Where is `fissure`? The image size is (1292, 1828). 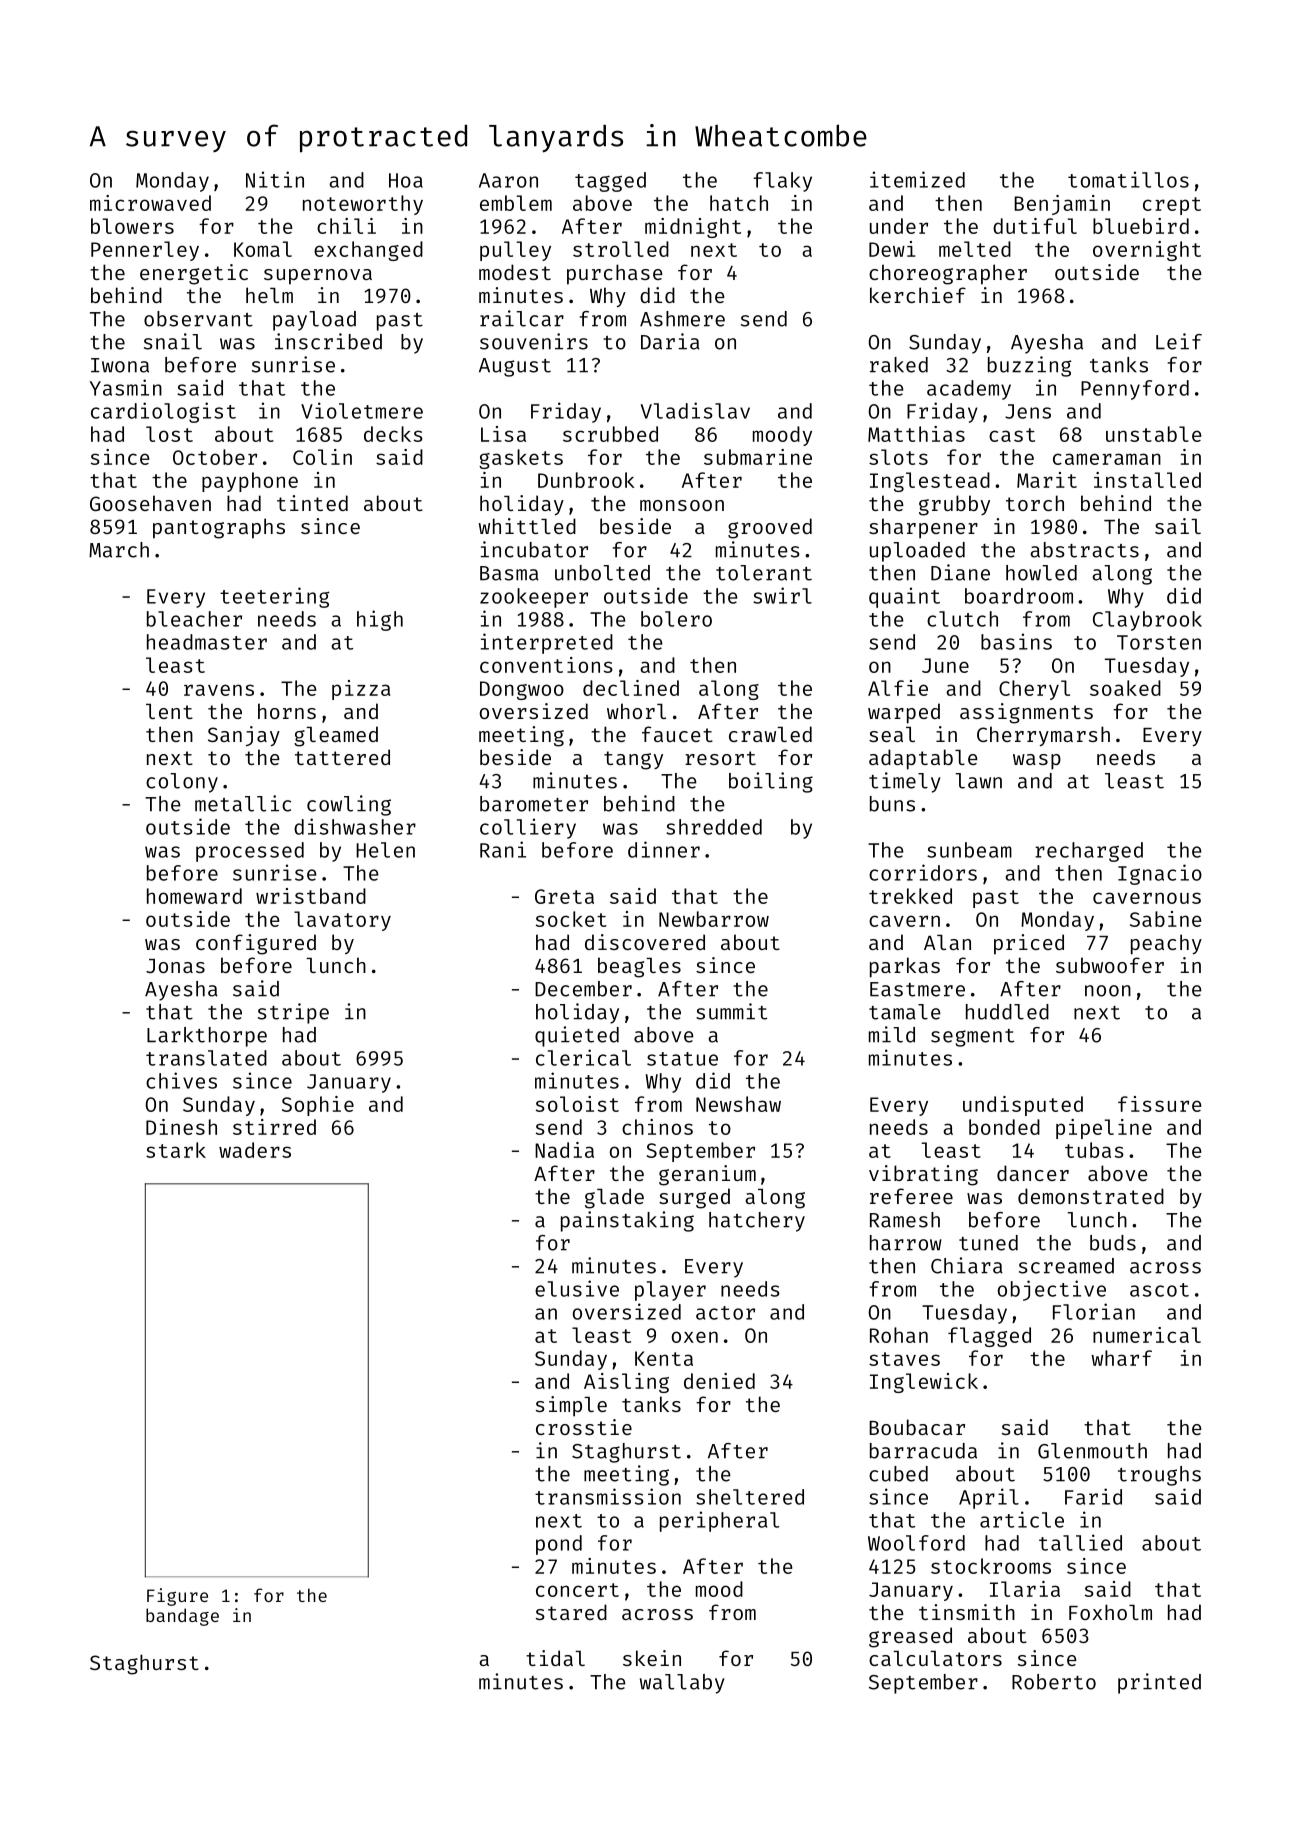
fissure is located at coordinates (1159, 1104).
